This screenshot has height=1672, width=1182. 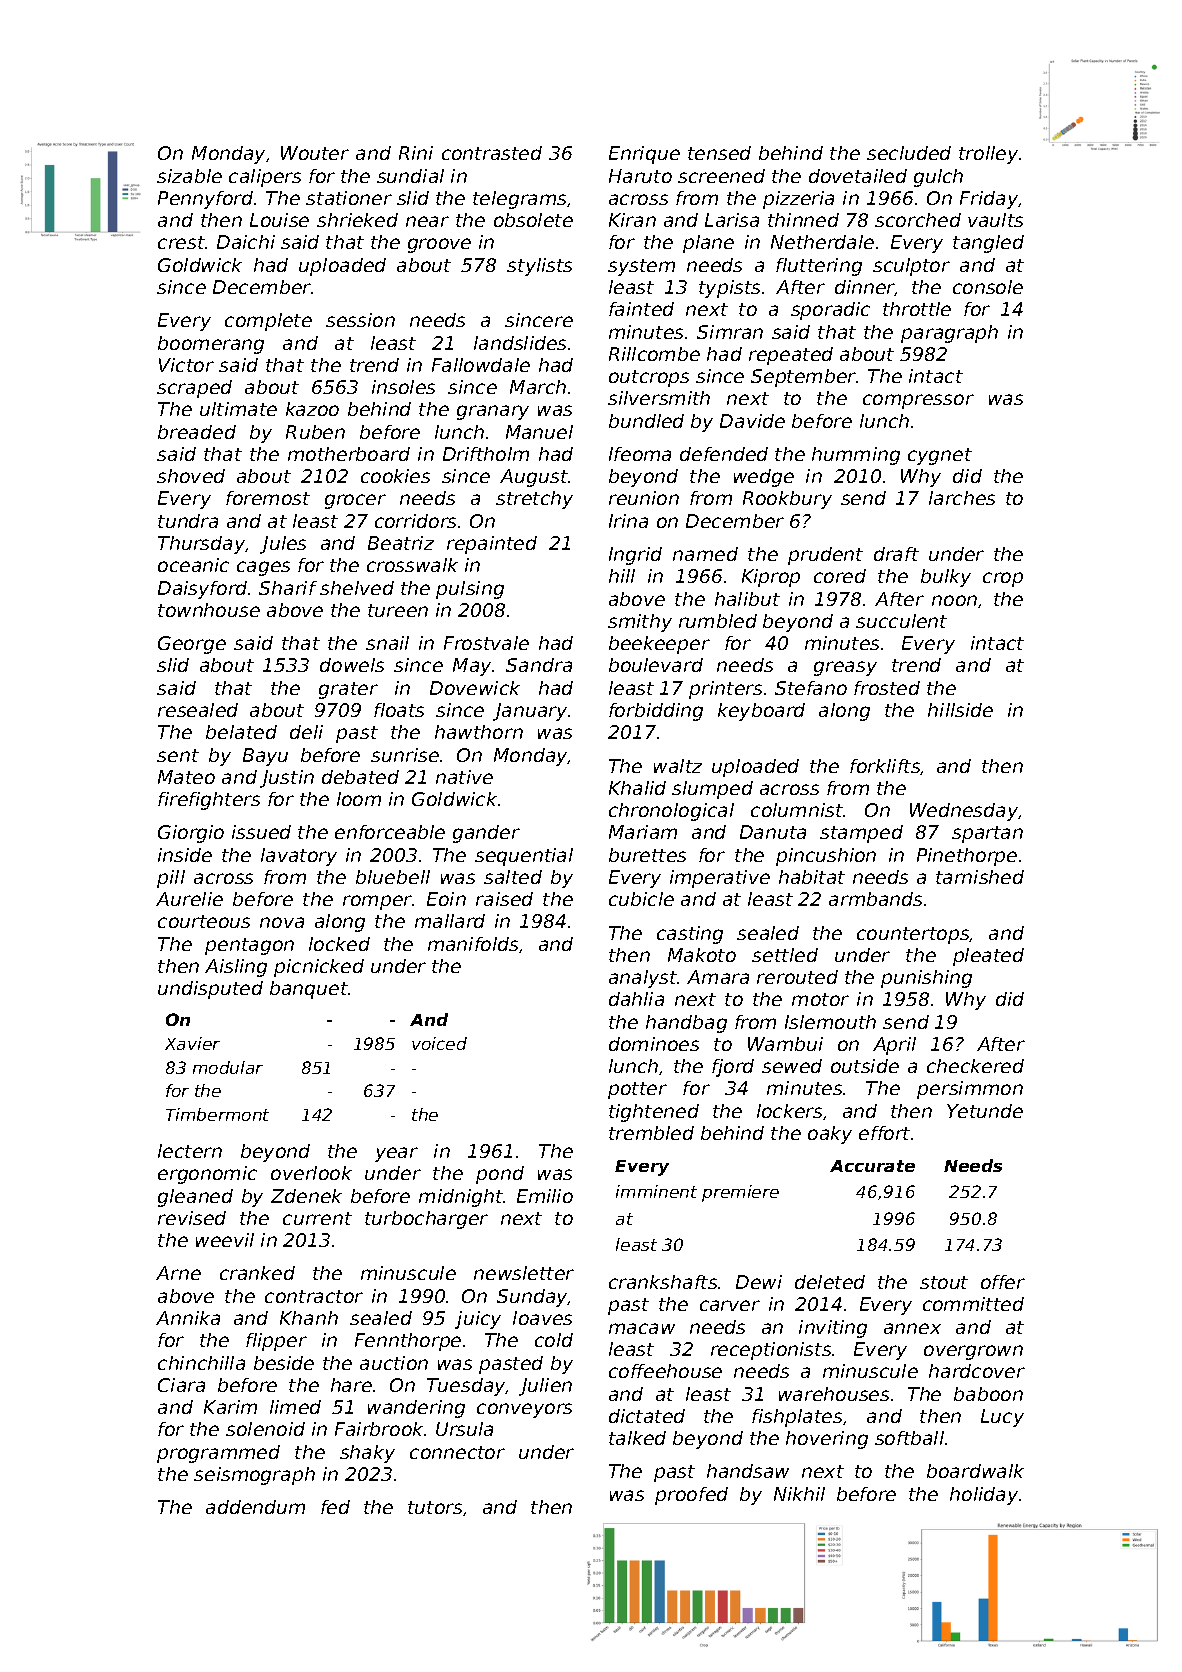 I want to click on townhouse, so click(x=209, y=610).
